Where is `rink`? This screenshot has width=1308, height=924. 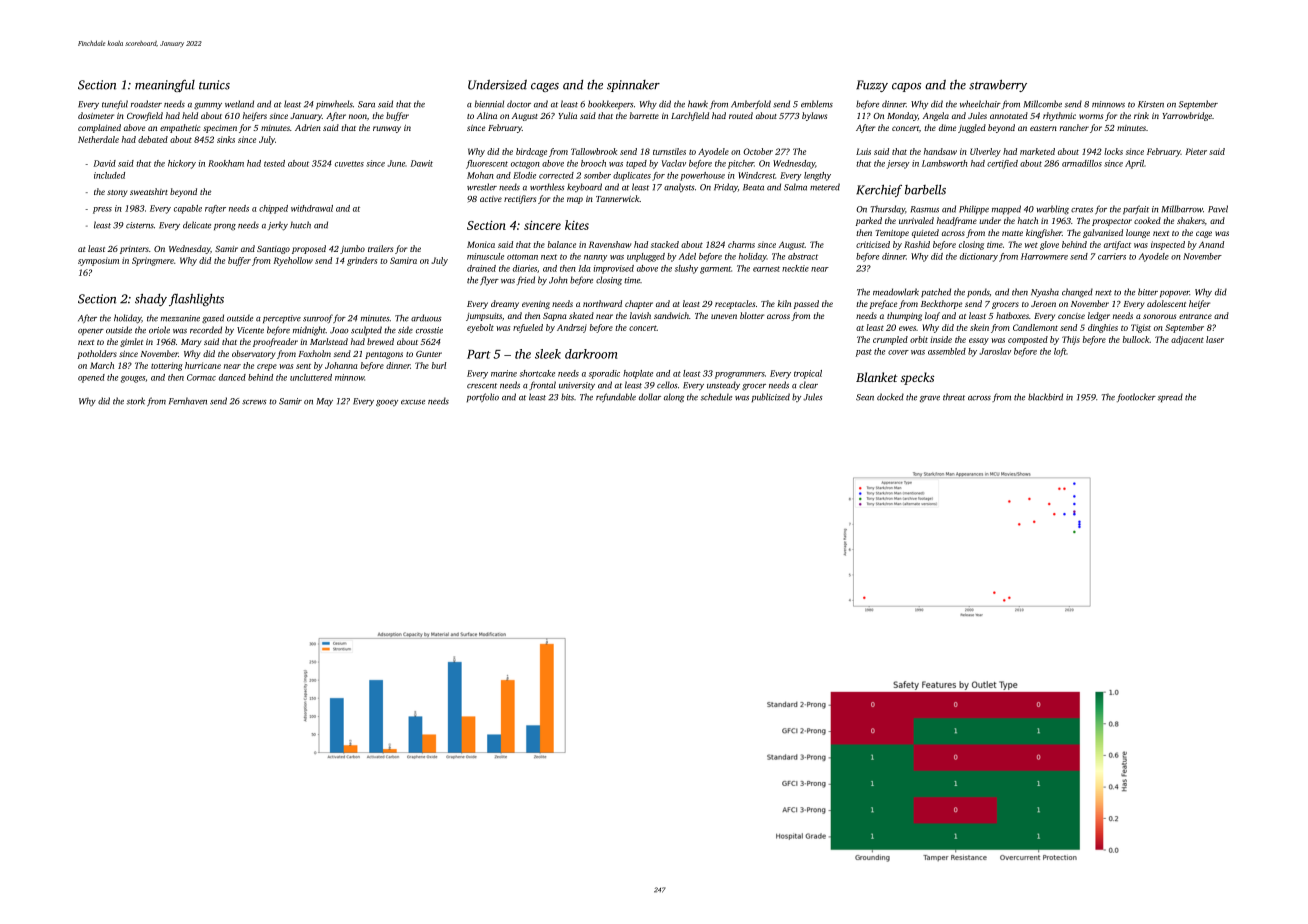 rink is located at coordinates (1141, 115).
